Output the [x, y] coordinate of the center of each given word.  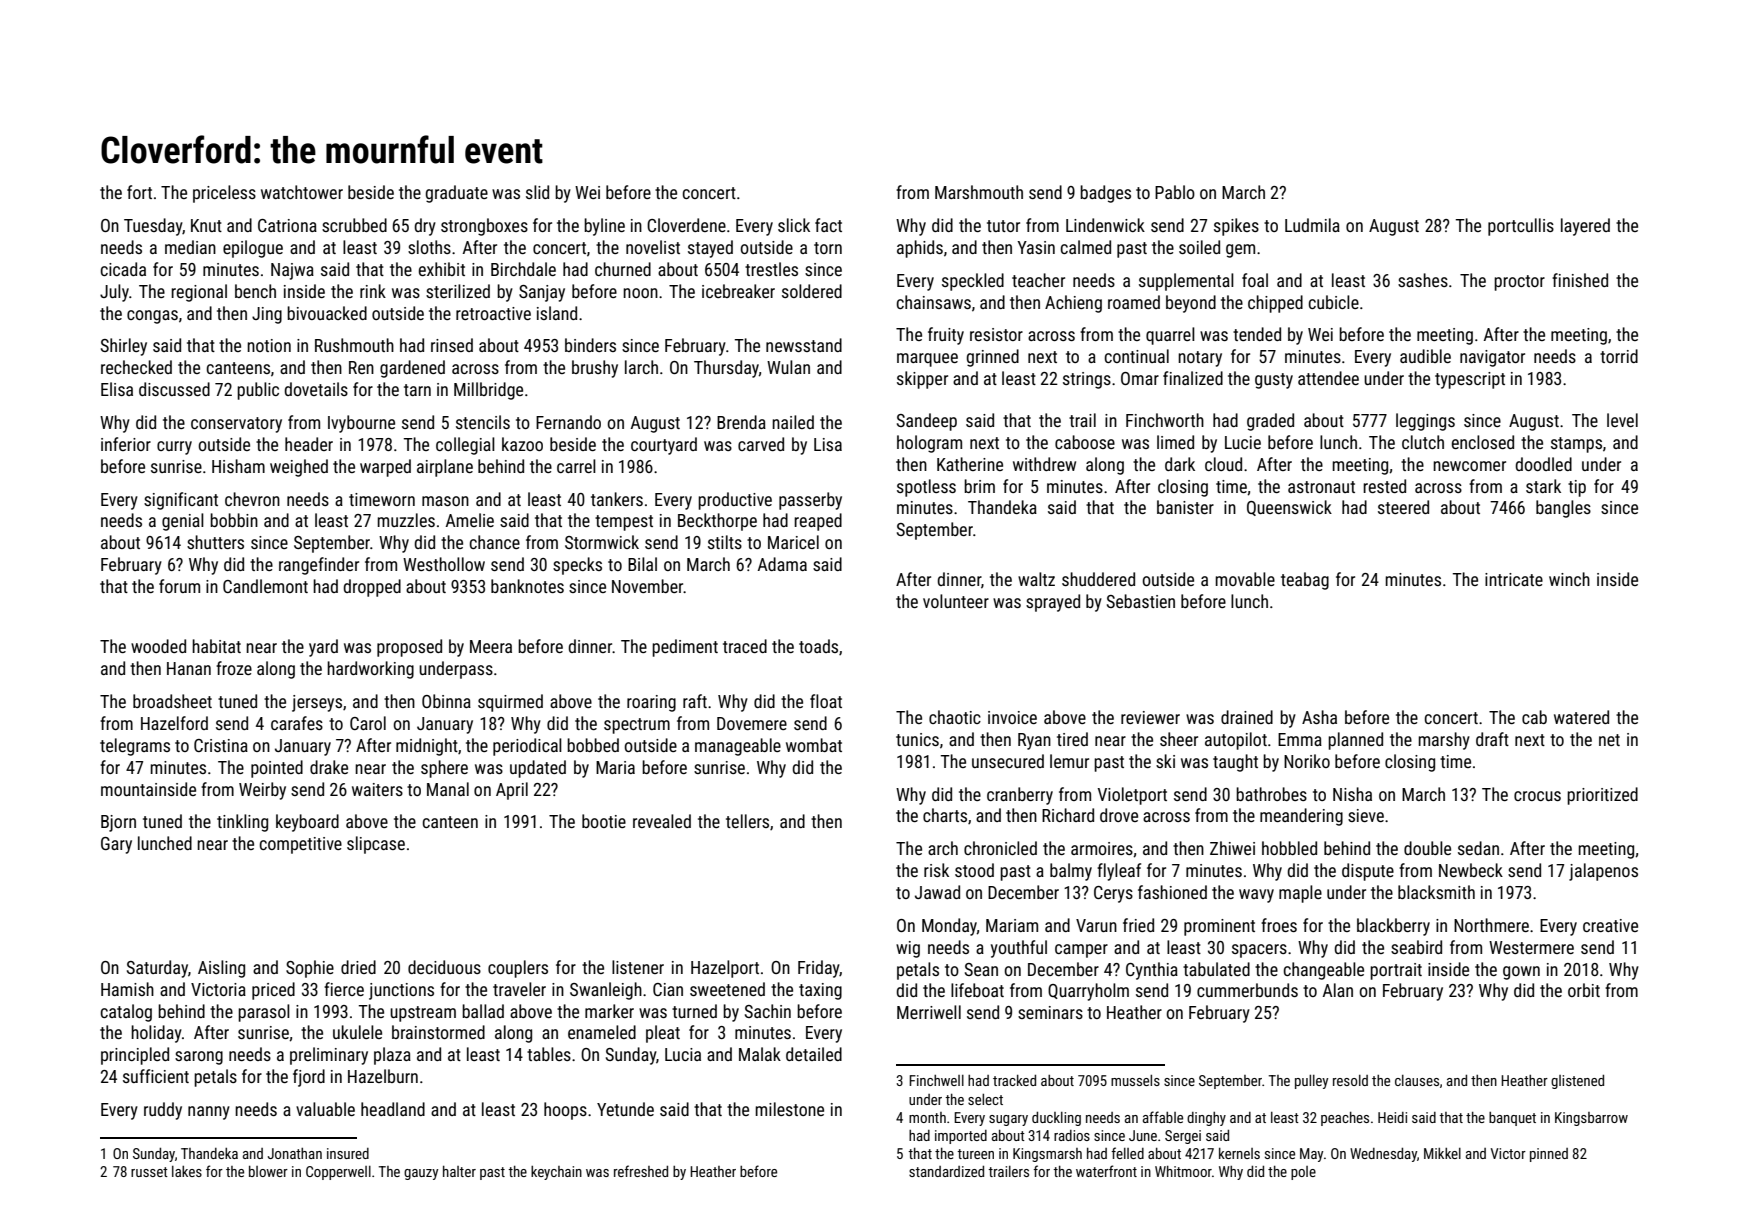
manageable [738, 747]
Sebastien [1141, 601]
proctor [1519, 283]
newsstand [804, 345]
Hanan [189, 668]
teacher [1038, 280]
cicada [123, 269]
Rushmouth [354, 345]
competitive [301, 845]
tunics [917, 739]
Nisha [1352, 794]
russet [149, 1172]
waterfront [1106, 1171]
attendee [1328, 378]
